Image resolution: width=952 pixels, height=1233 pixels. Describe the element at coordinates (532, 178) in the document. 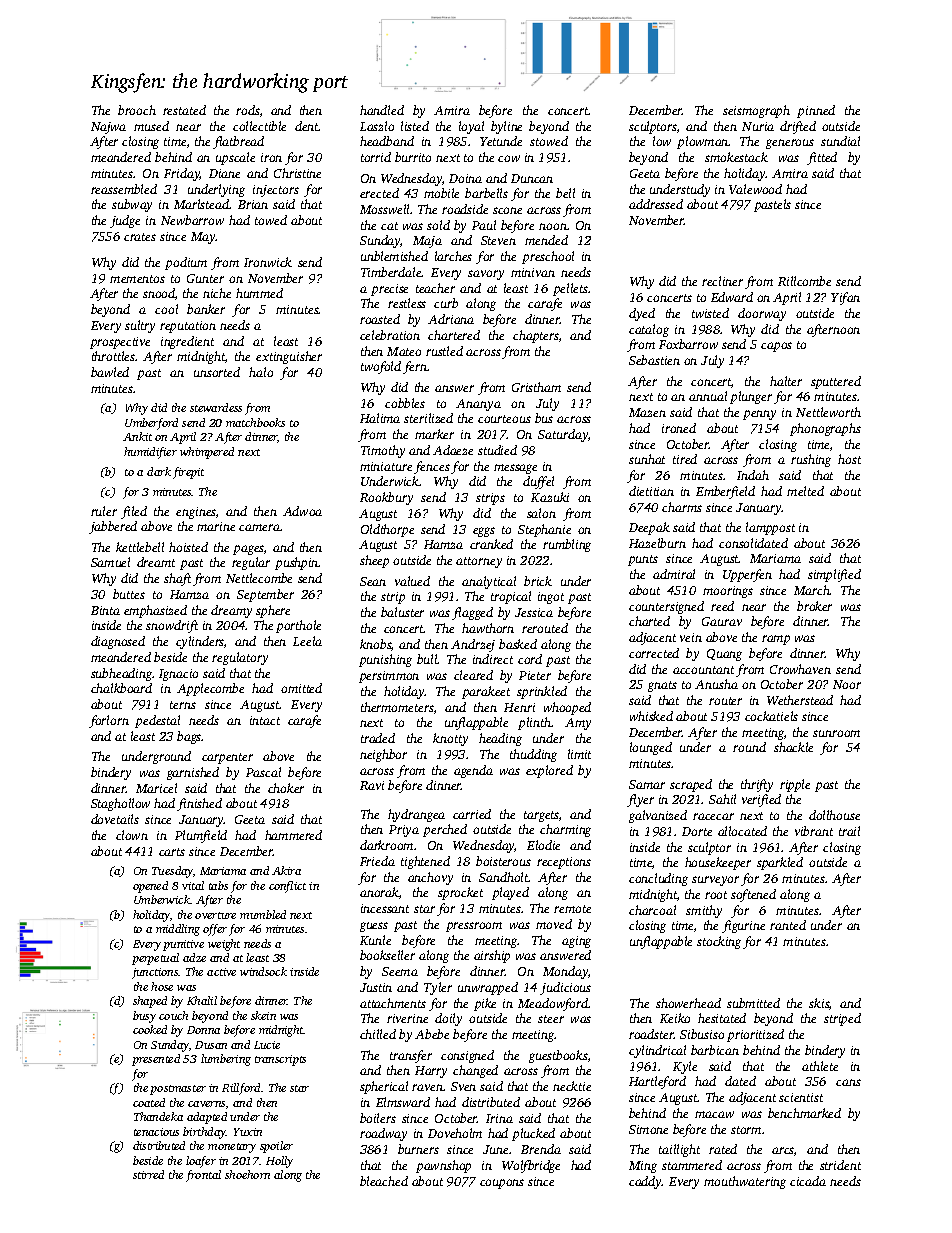

I see `Duncan` at that location.
